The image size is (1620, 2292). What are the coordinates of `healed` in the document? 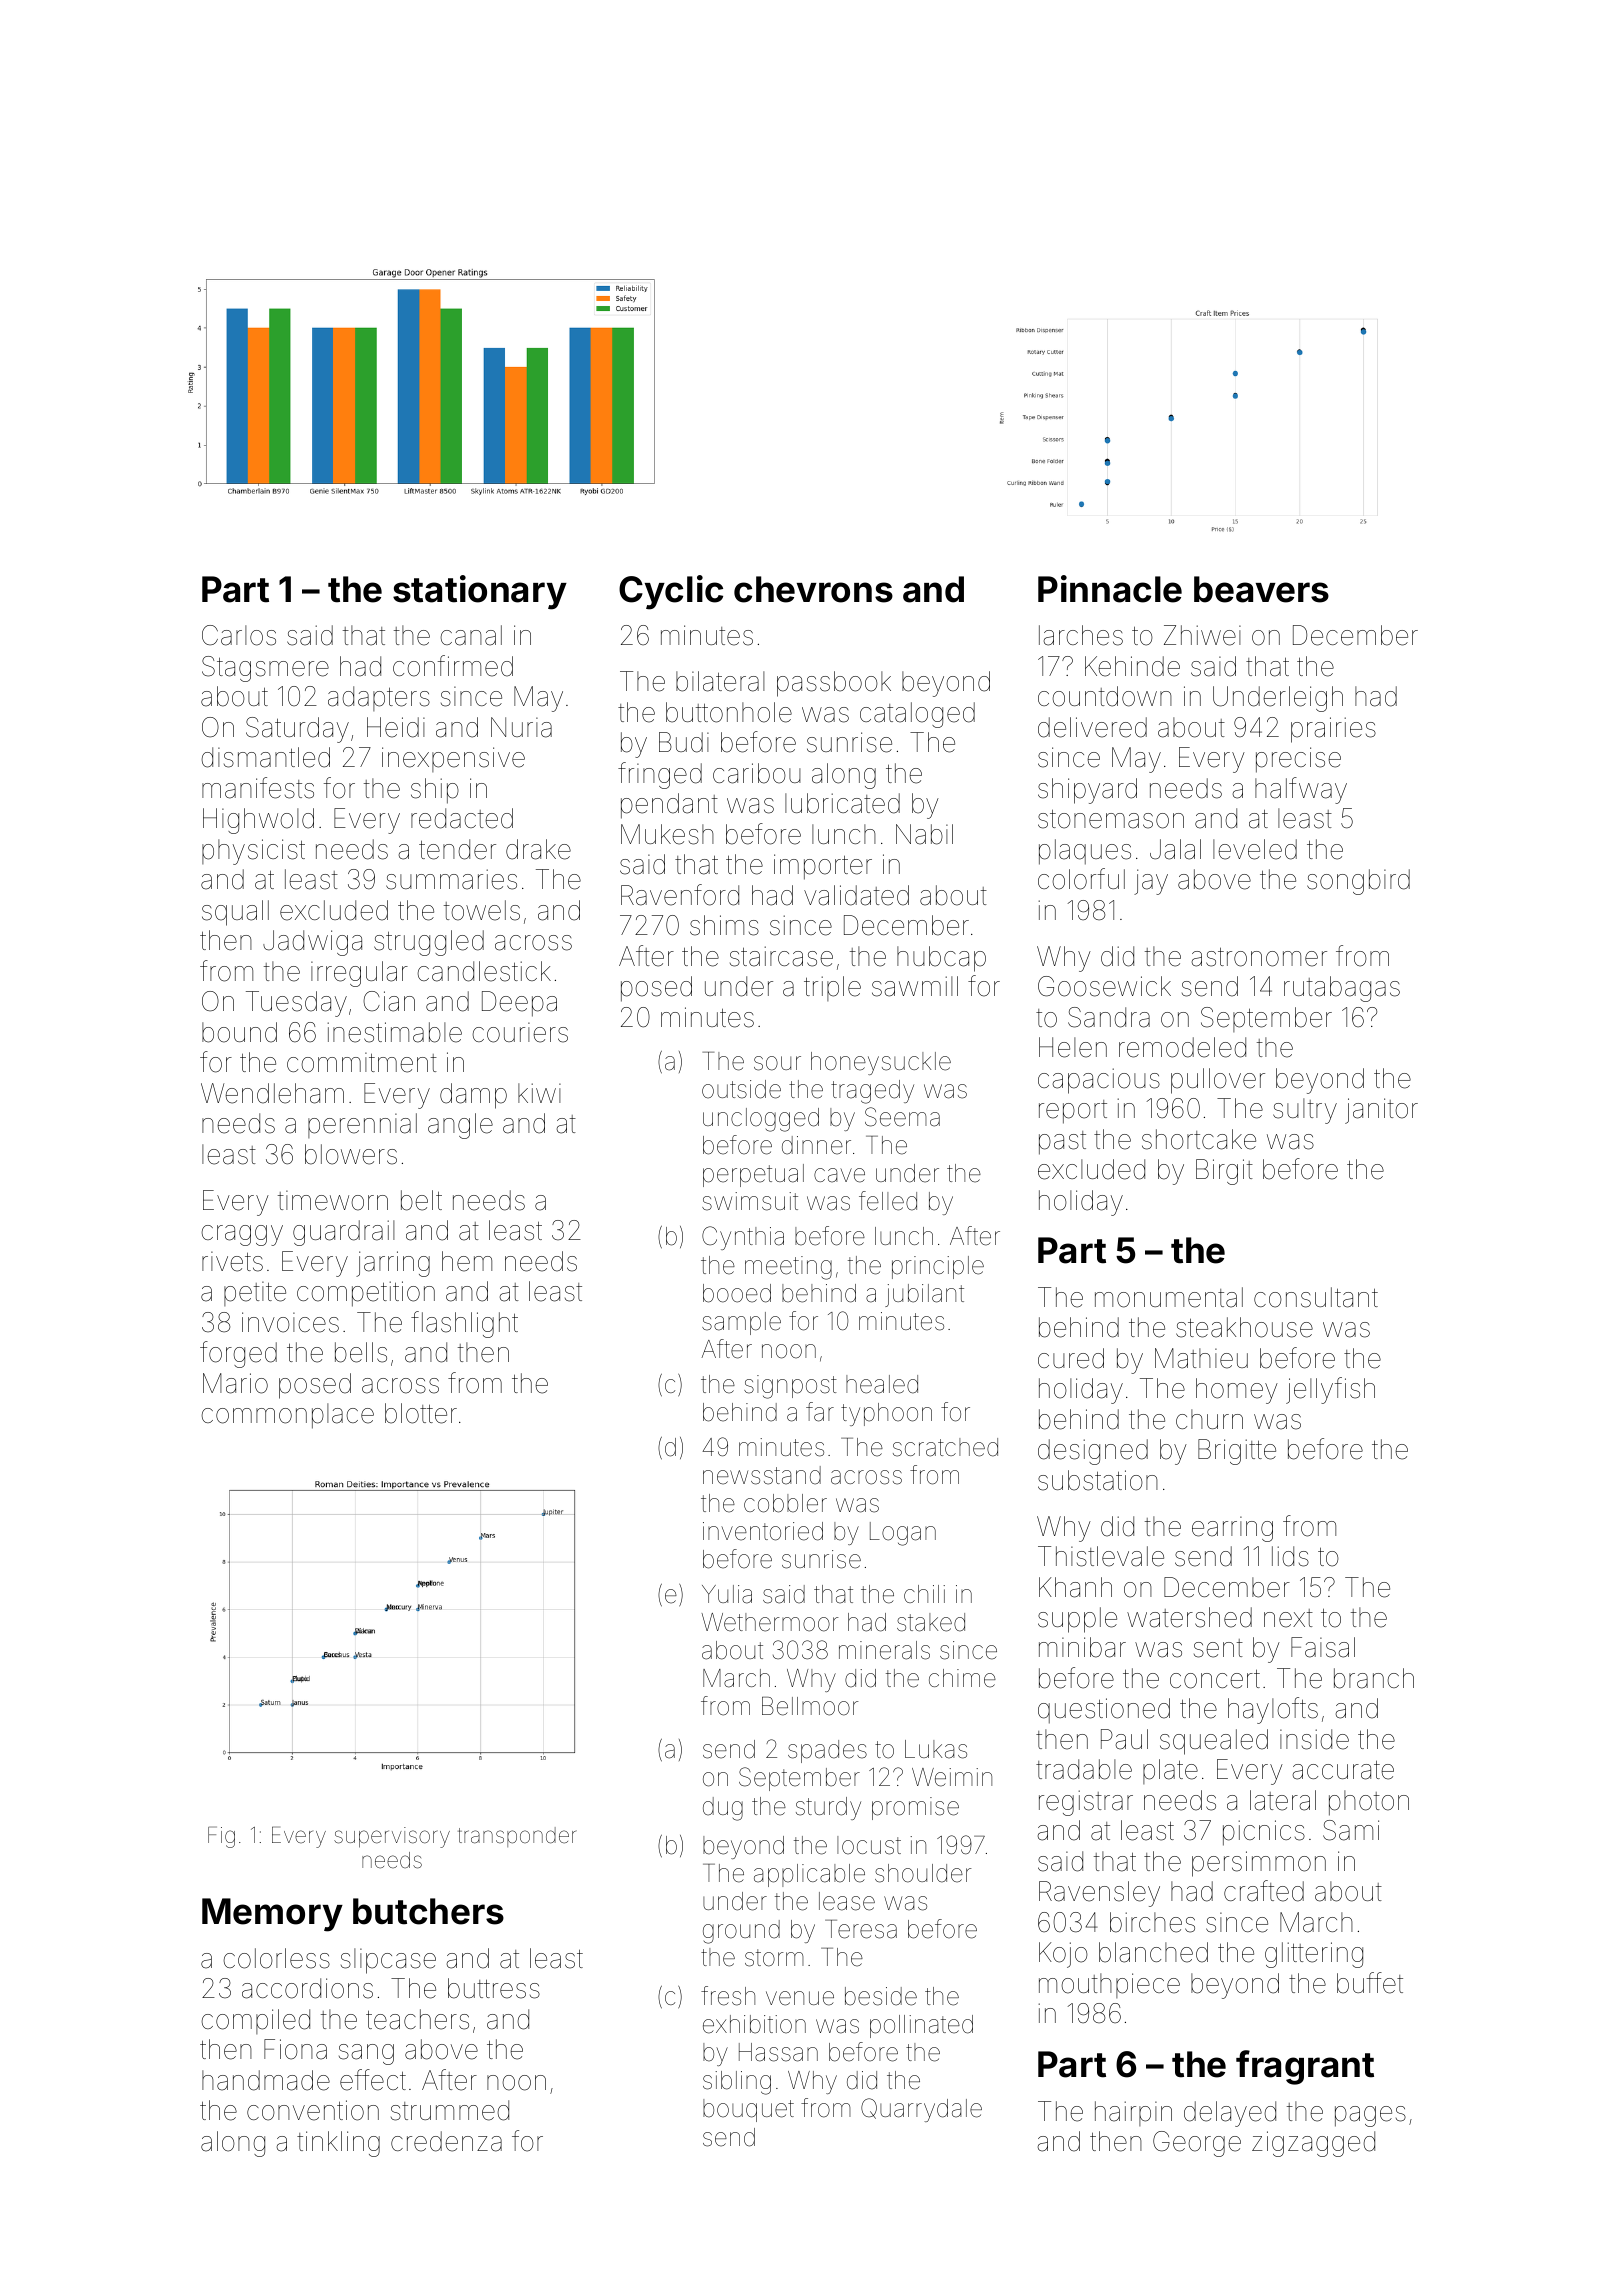 It's located at (882, 1384).
